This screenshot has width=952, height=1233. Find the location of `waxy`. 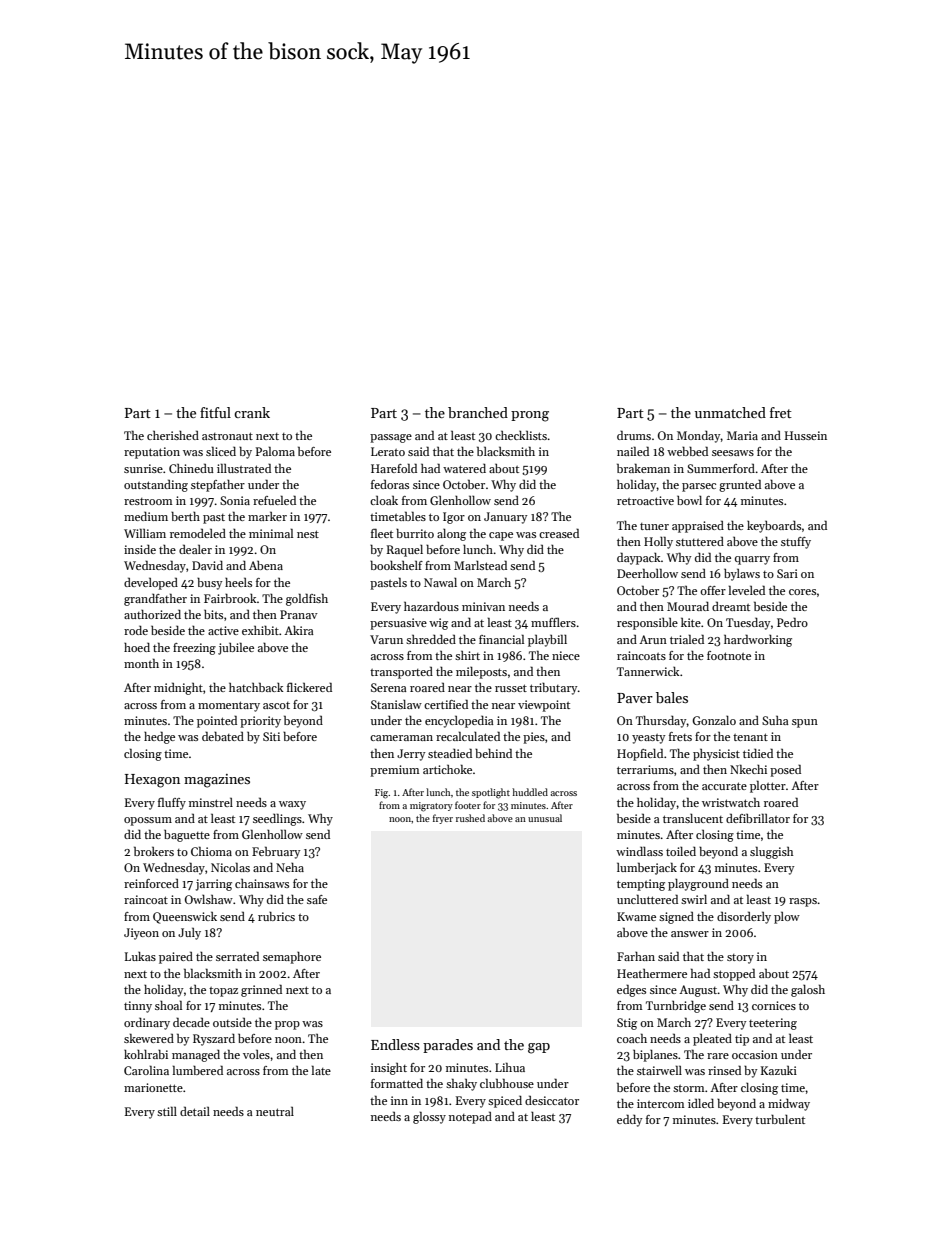

waxy is located at coordinates (292, 805).
